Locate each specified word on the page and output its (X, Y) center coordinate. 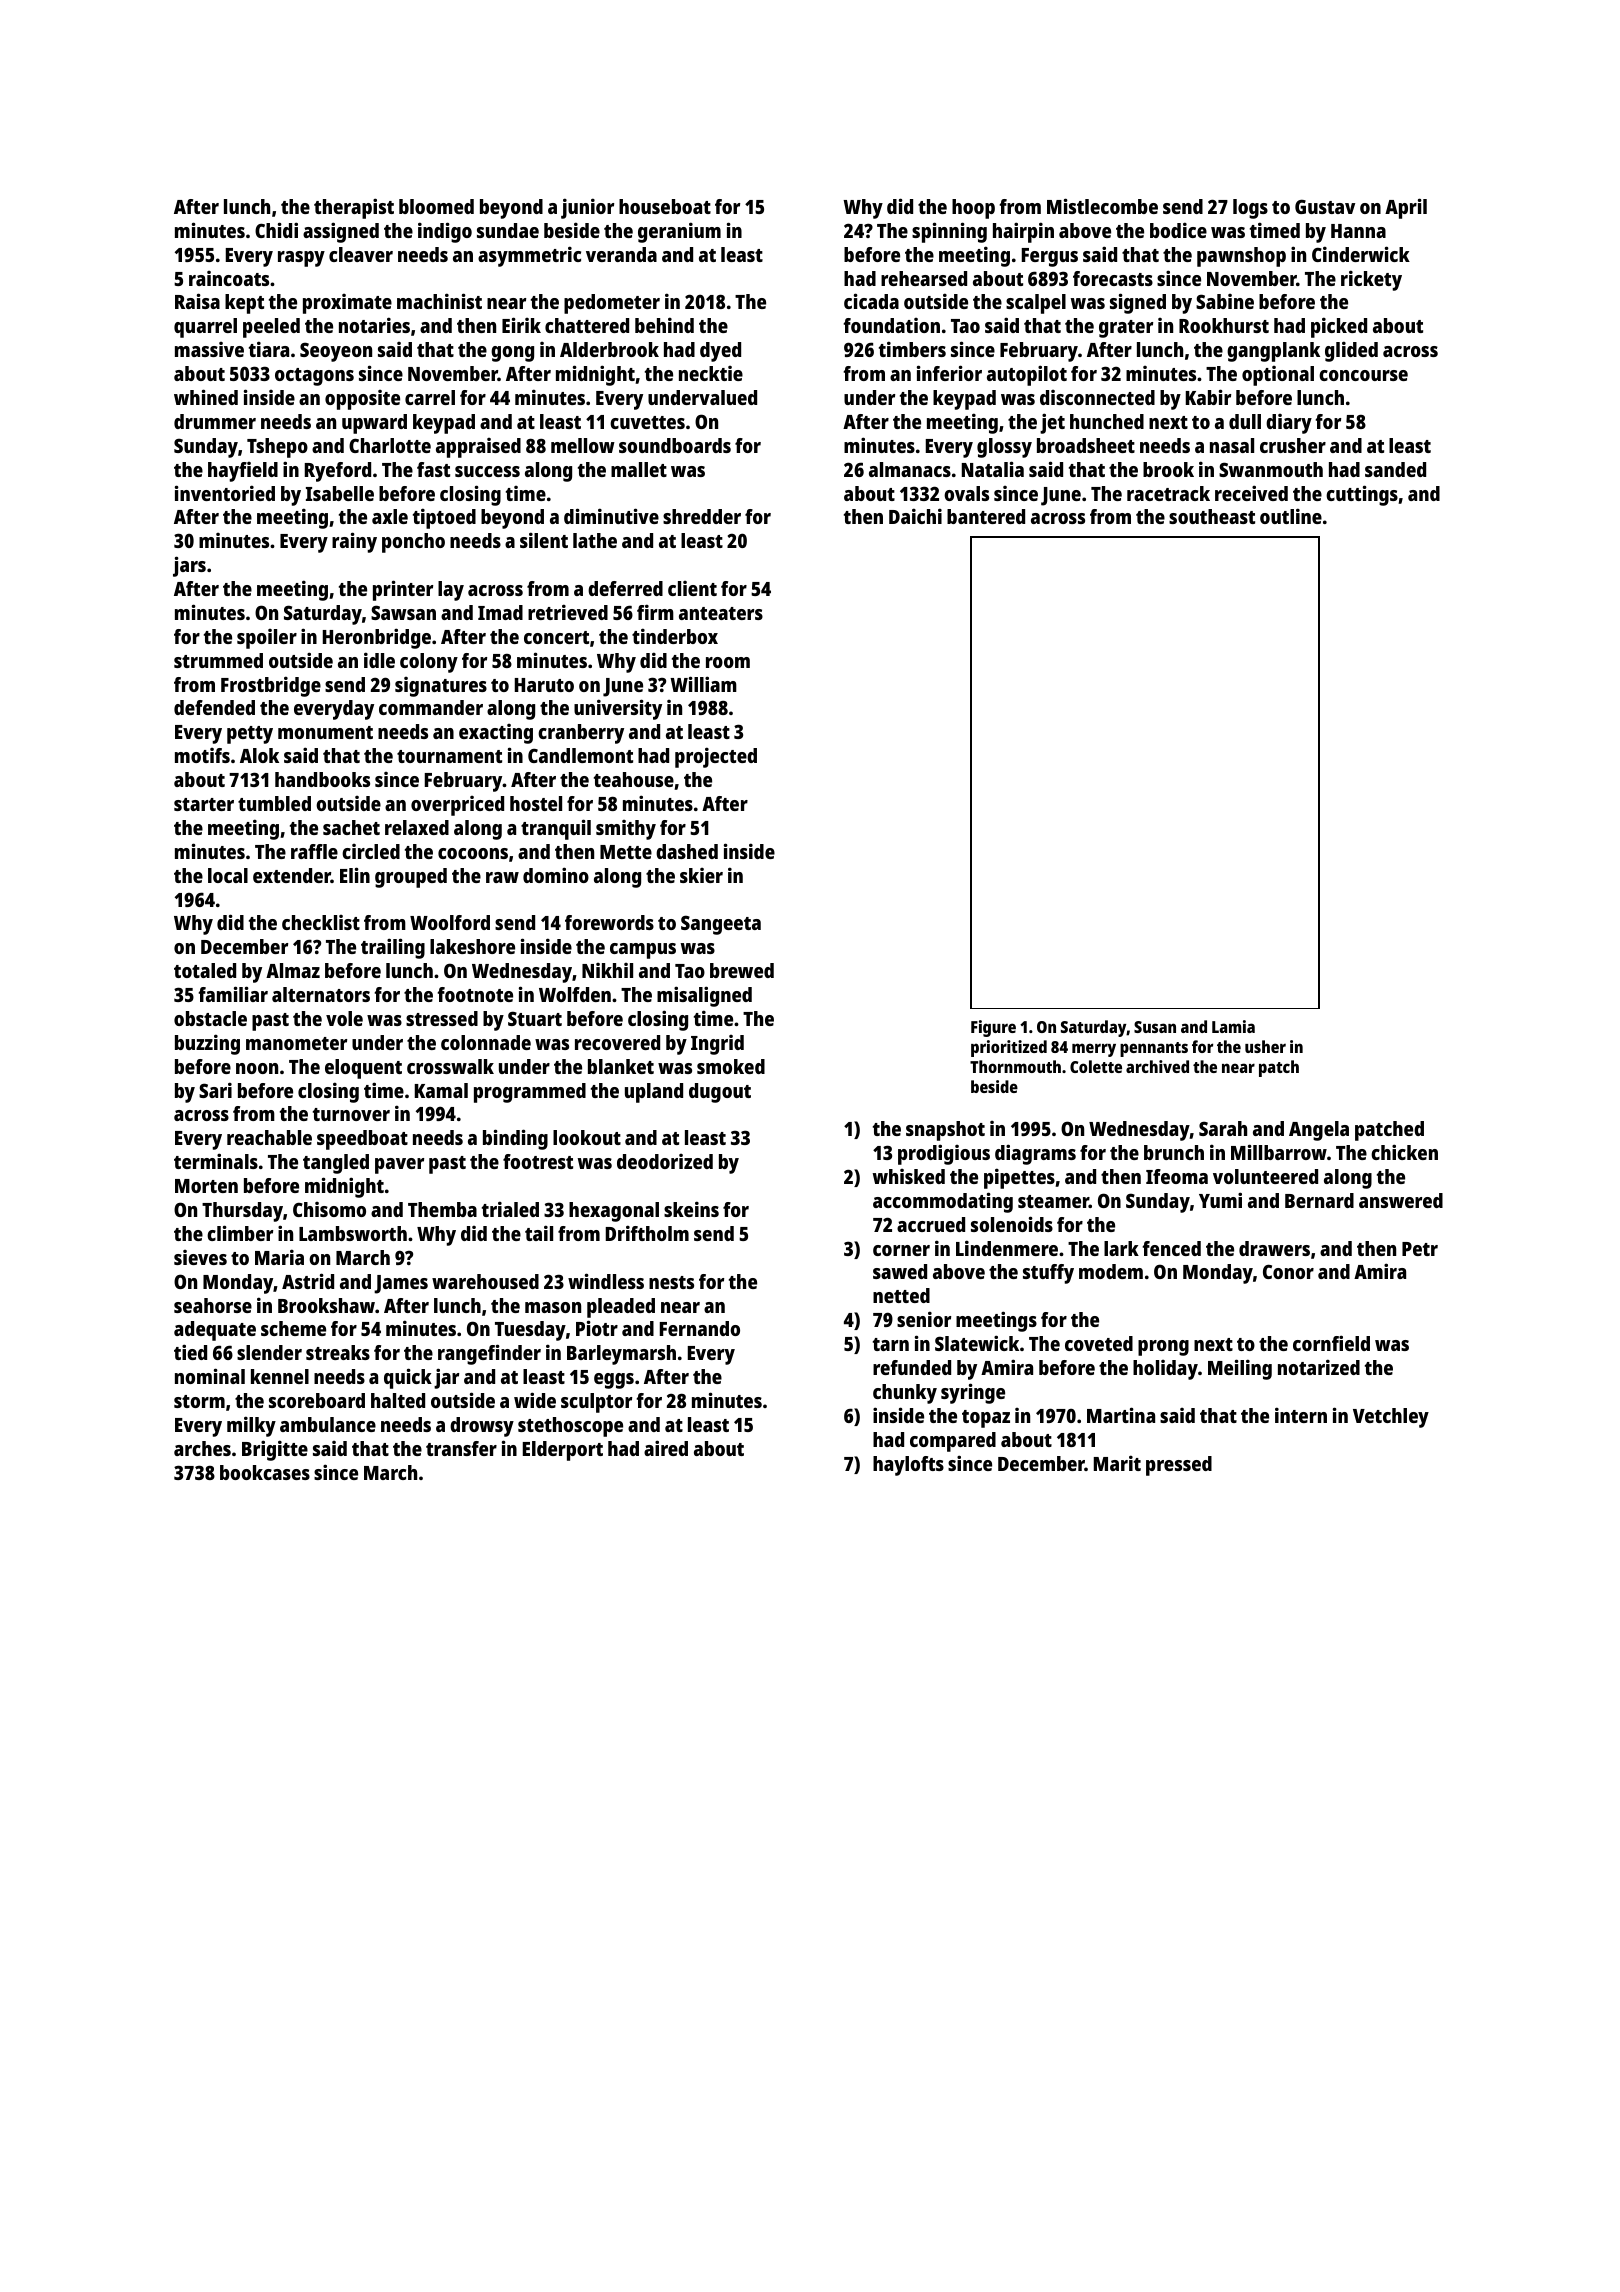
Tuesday (530, 1331)
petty (250, 735)
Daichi (915, 516)
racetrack (1168, 493)
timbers (912, 349)
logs (1250, 209)
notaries (374, 325)
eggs (614, 1381)
